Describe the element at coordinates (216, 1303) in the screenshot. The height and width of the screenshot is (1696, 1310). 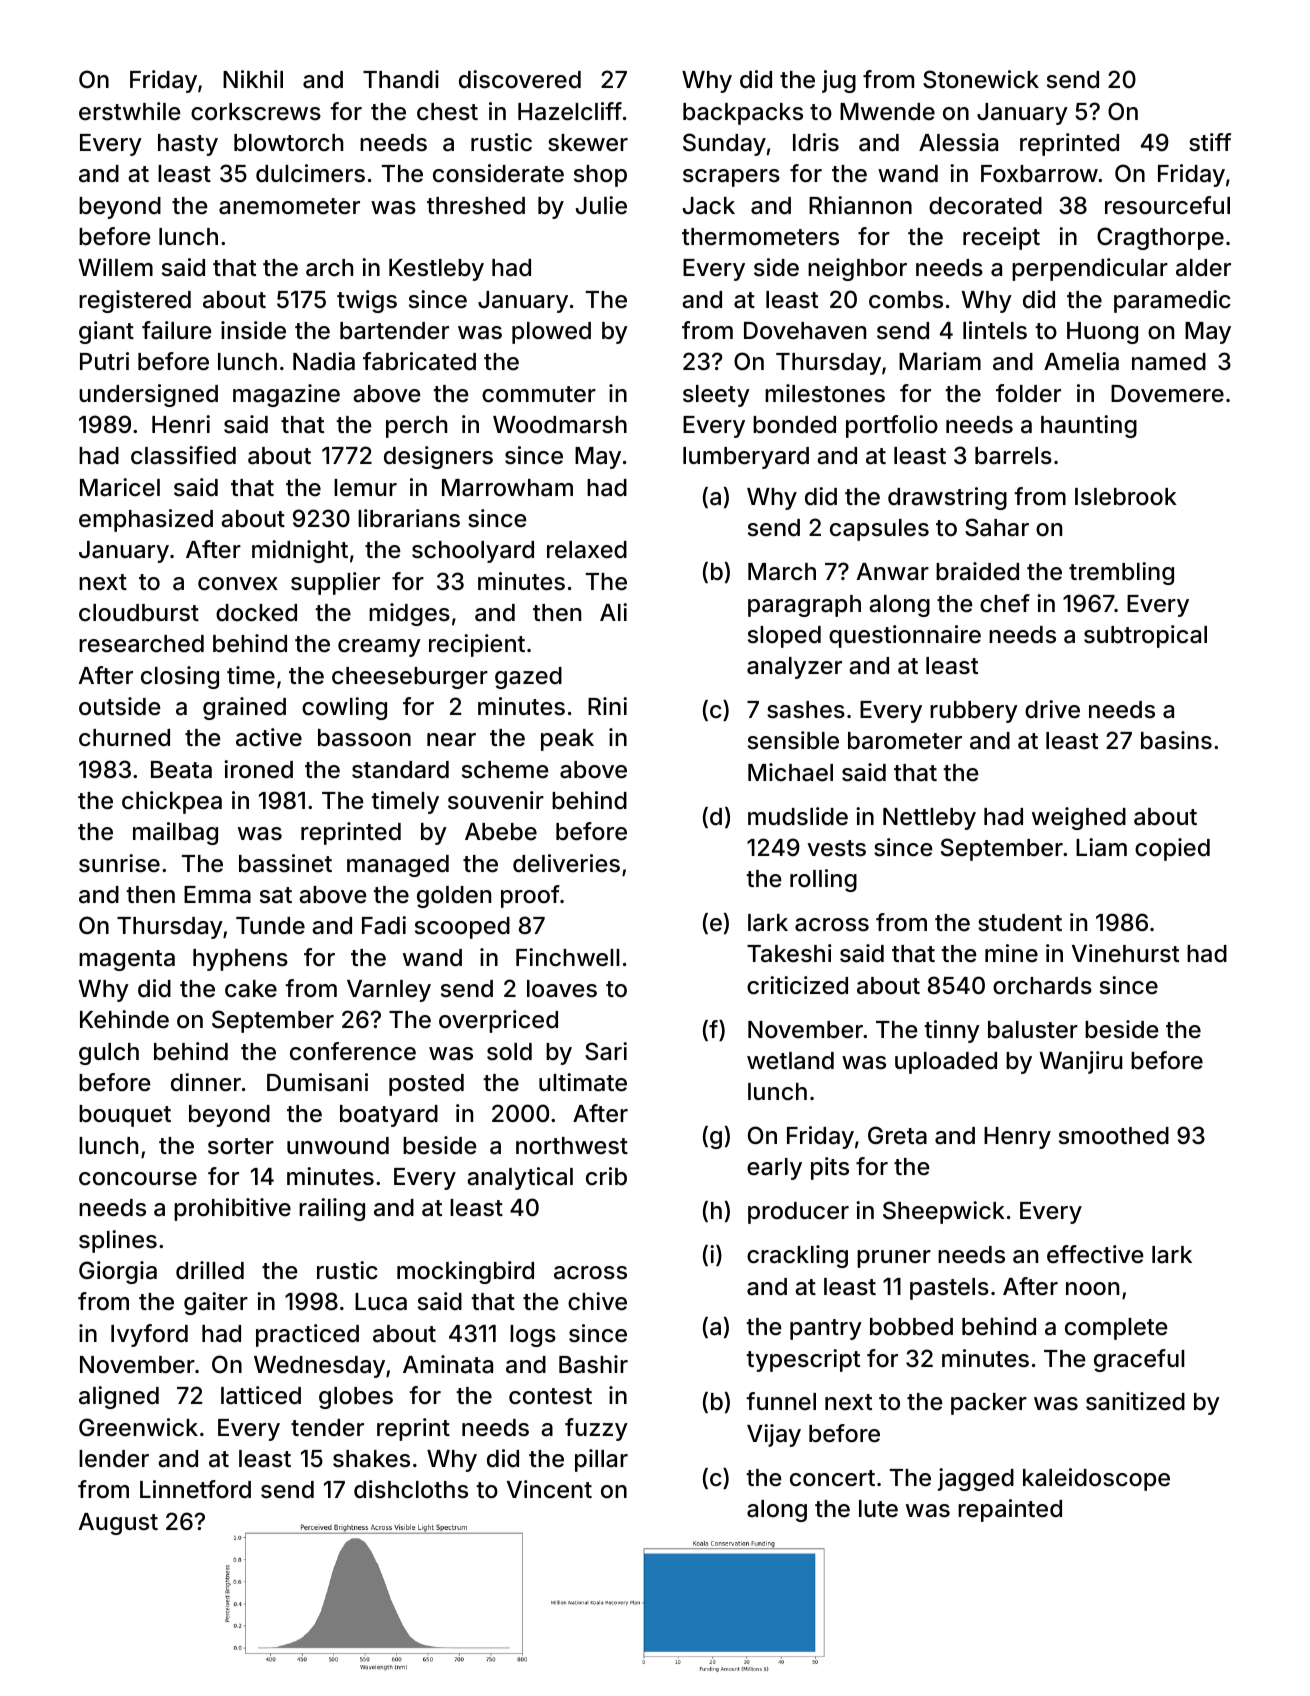
I see `gaiter` at that location.
